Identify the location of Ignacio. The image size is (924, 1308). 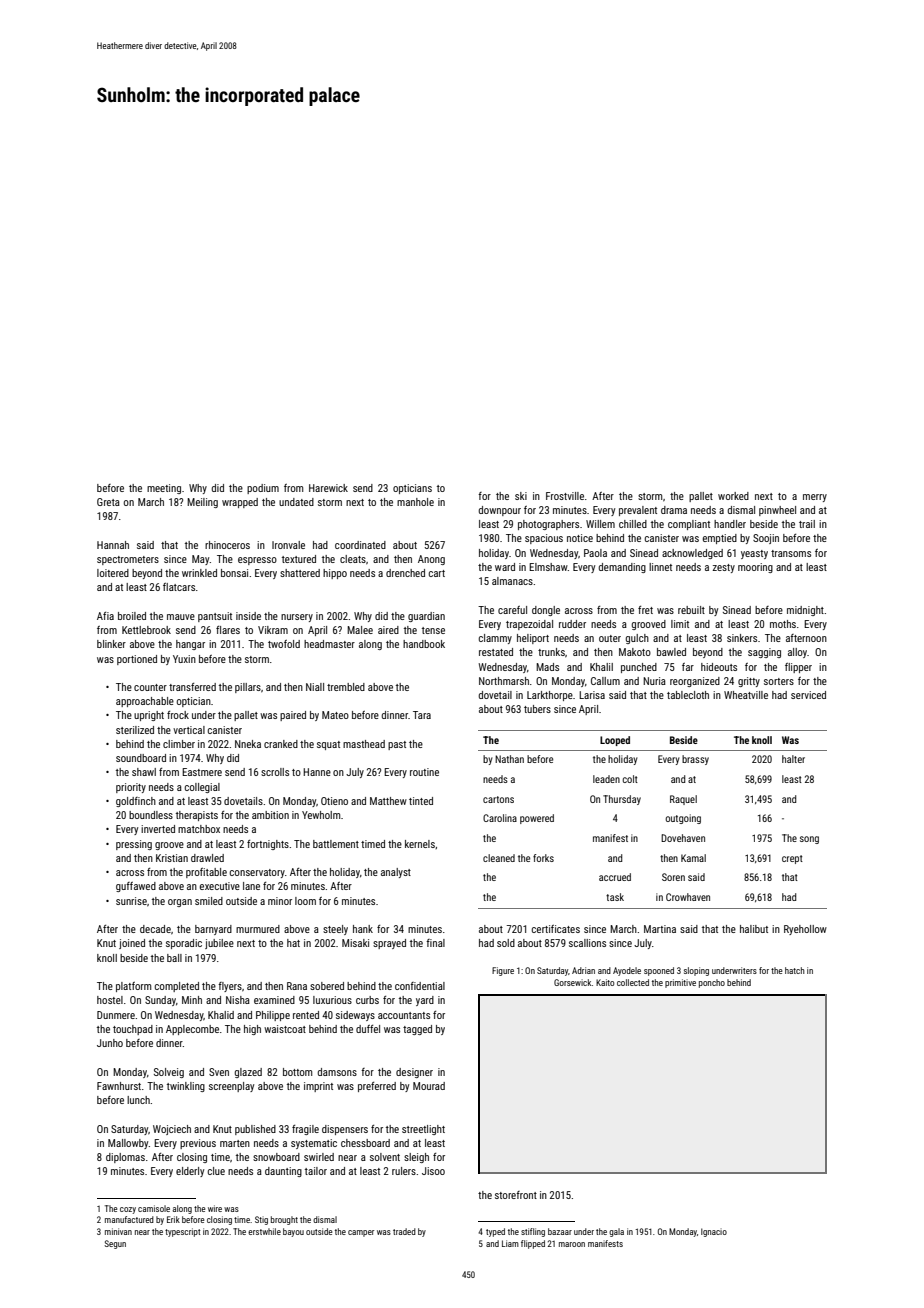
(714, 1232).
